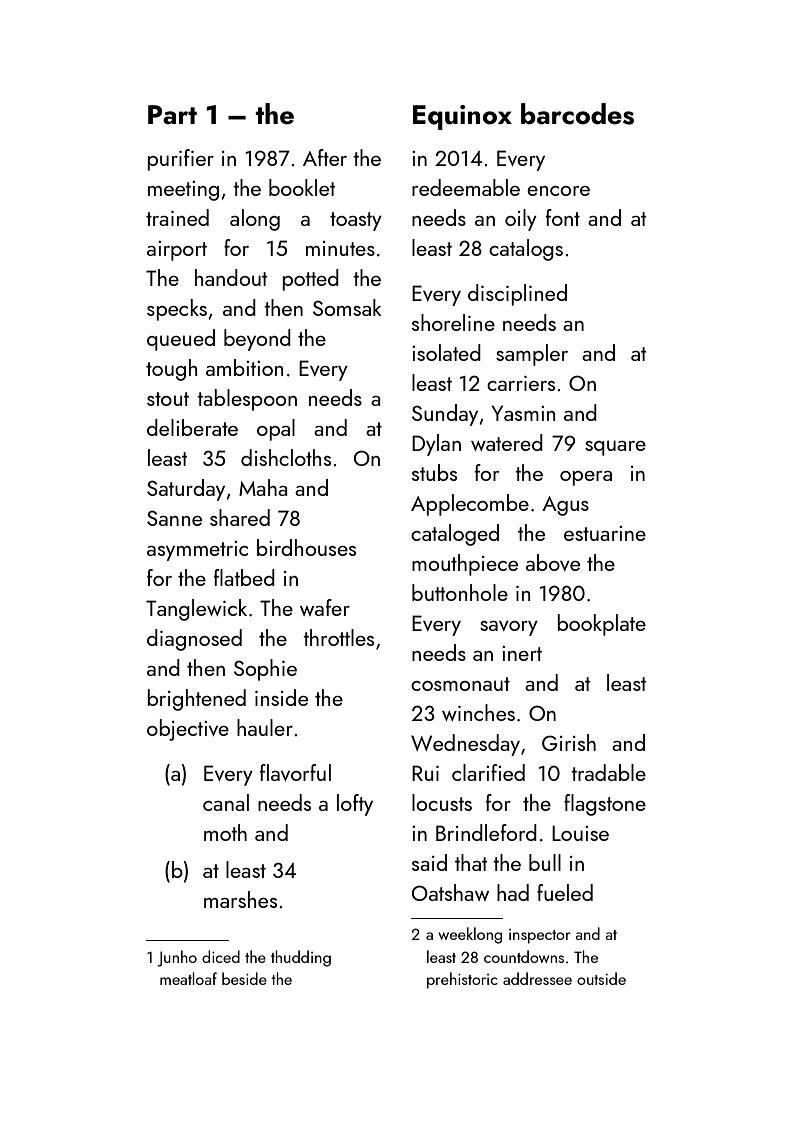  What do you see at coordinates (172, 114) in the page?
I see `Part` at bounding box center [172, 114].
